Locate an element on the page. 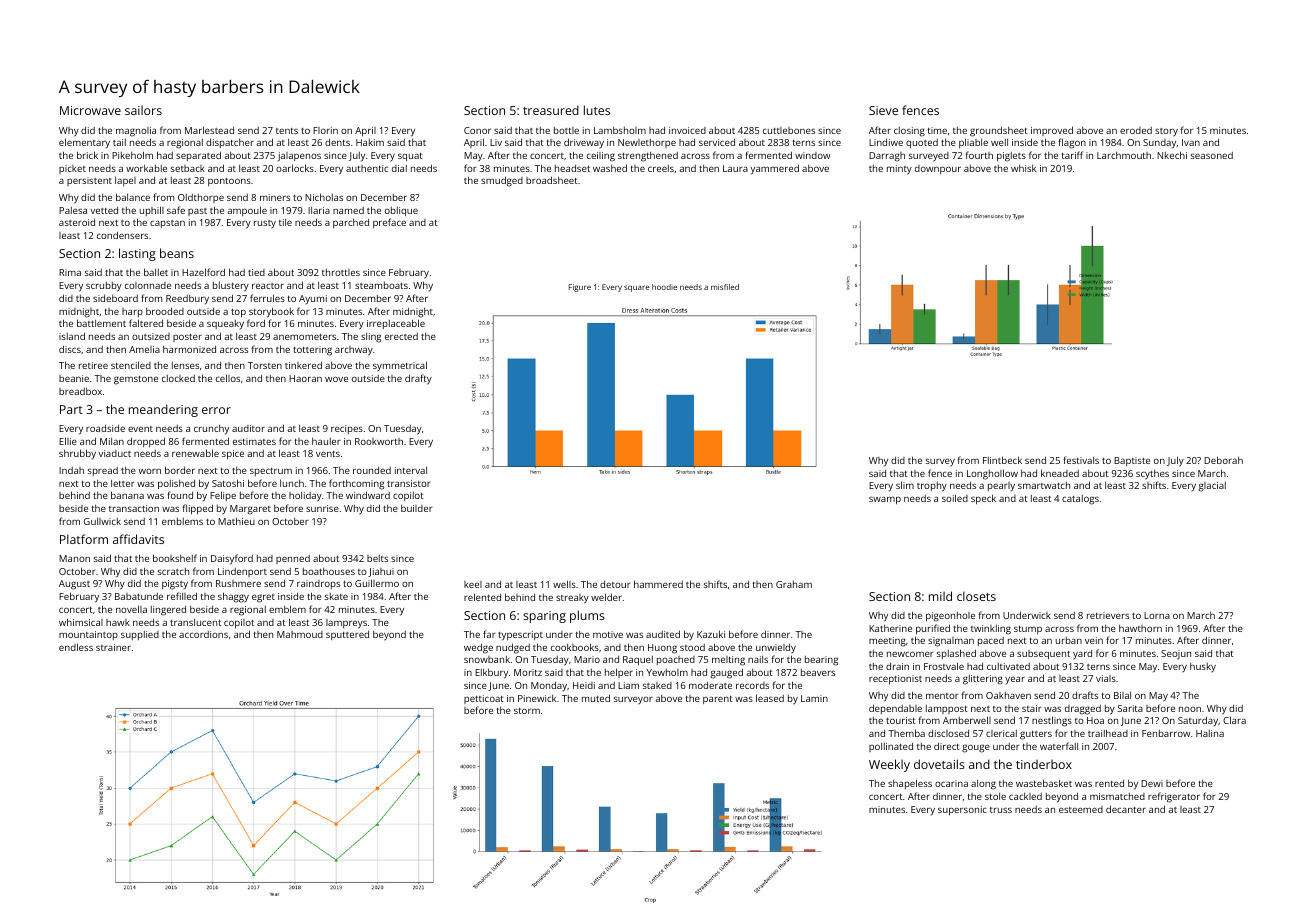 This page has width=1308, height=924. Microwave is located at coordinates (90, 110).
